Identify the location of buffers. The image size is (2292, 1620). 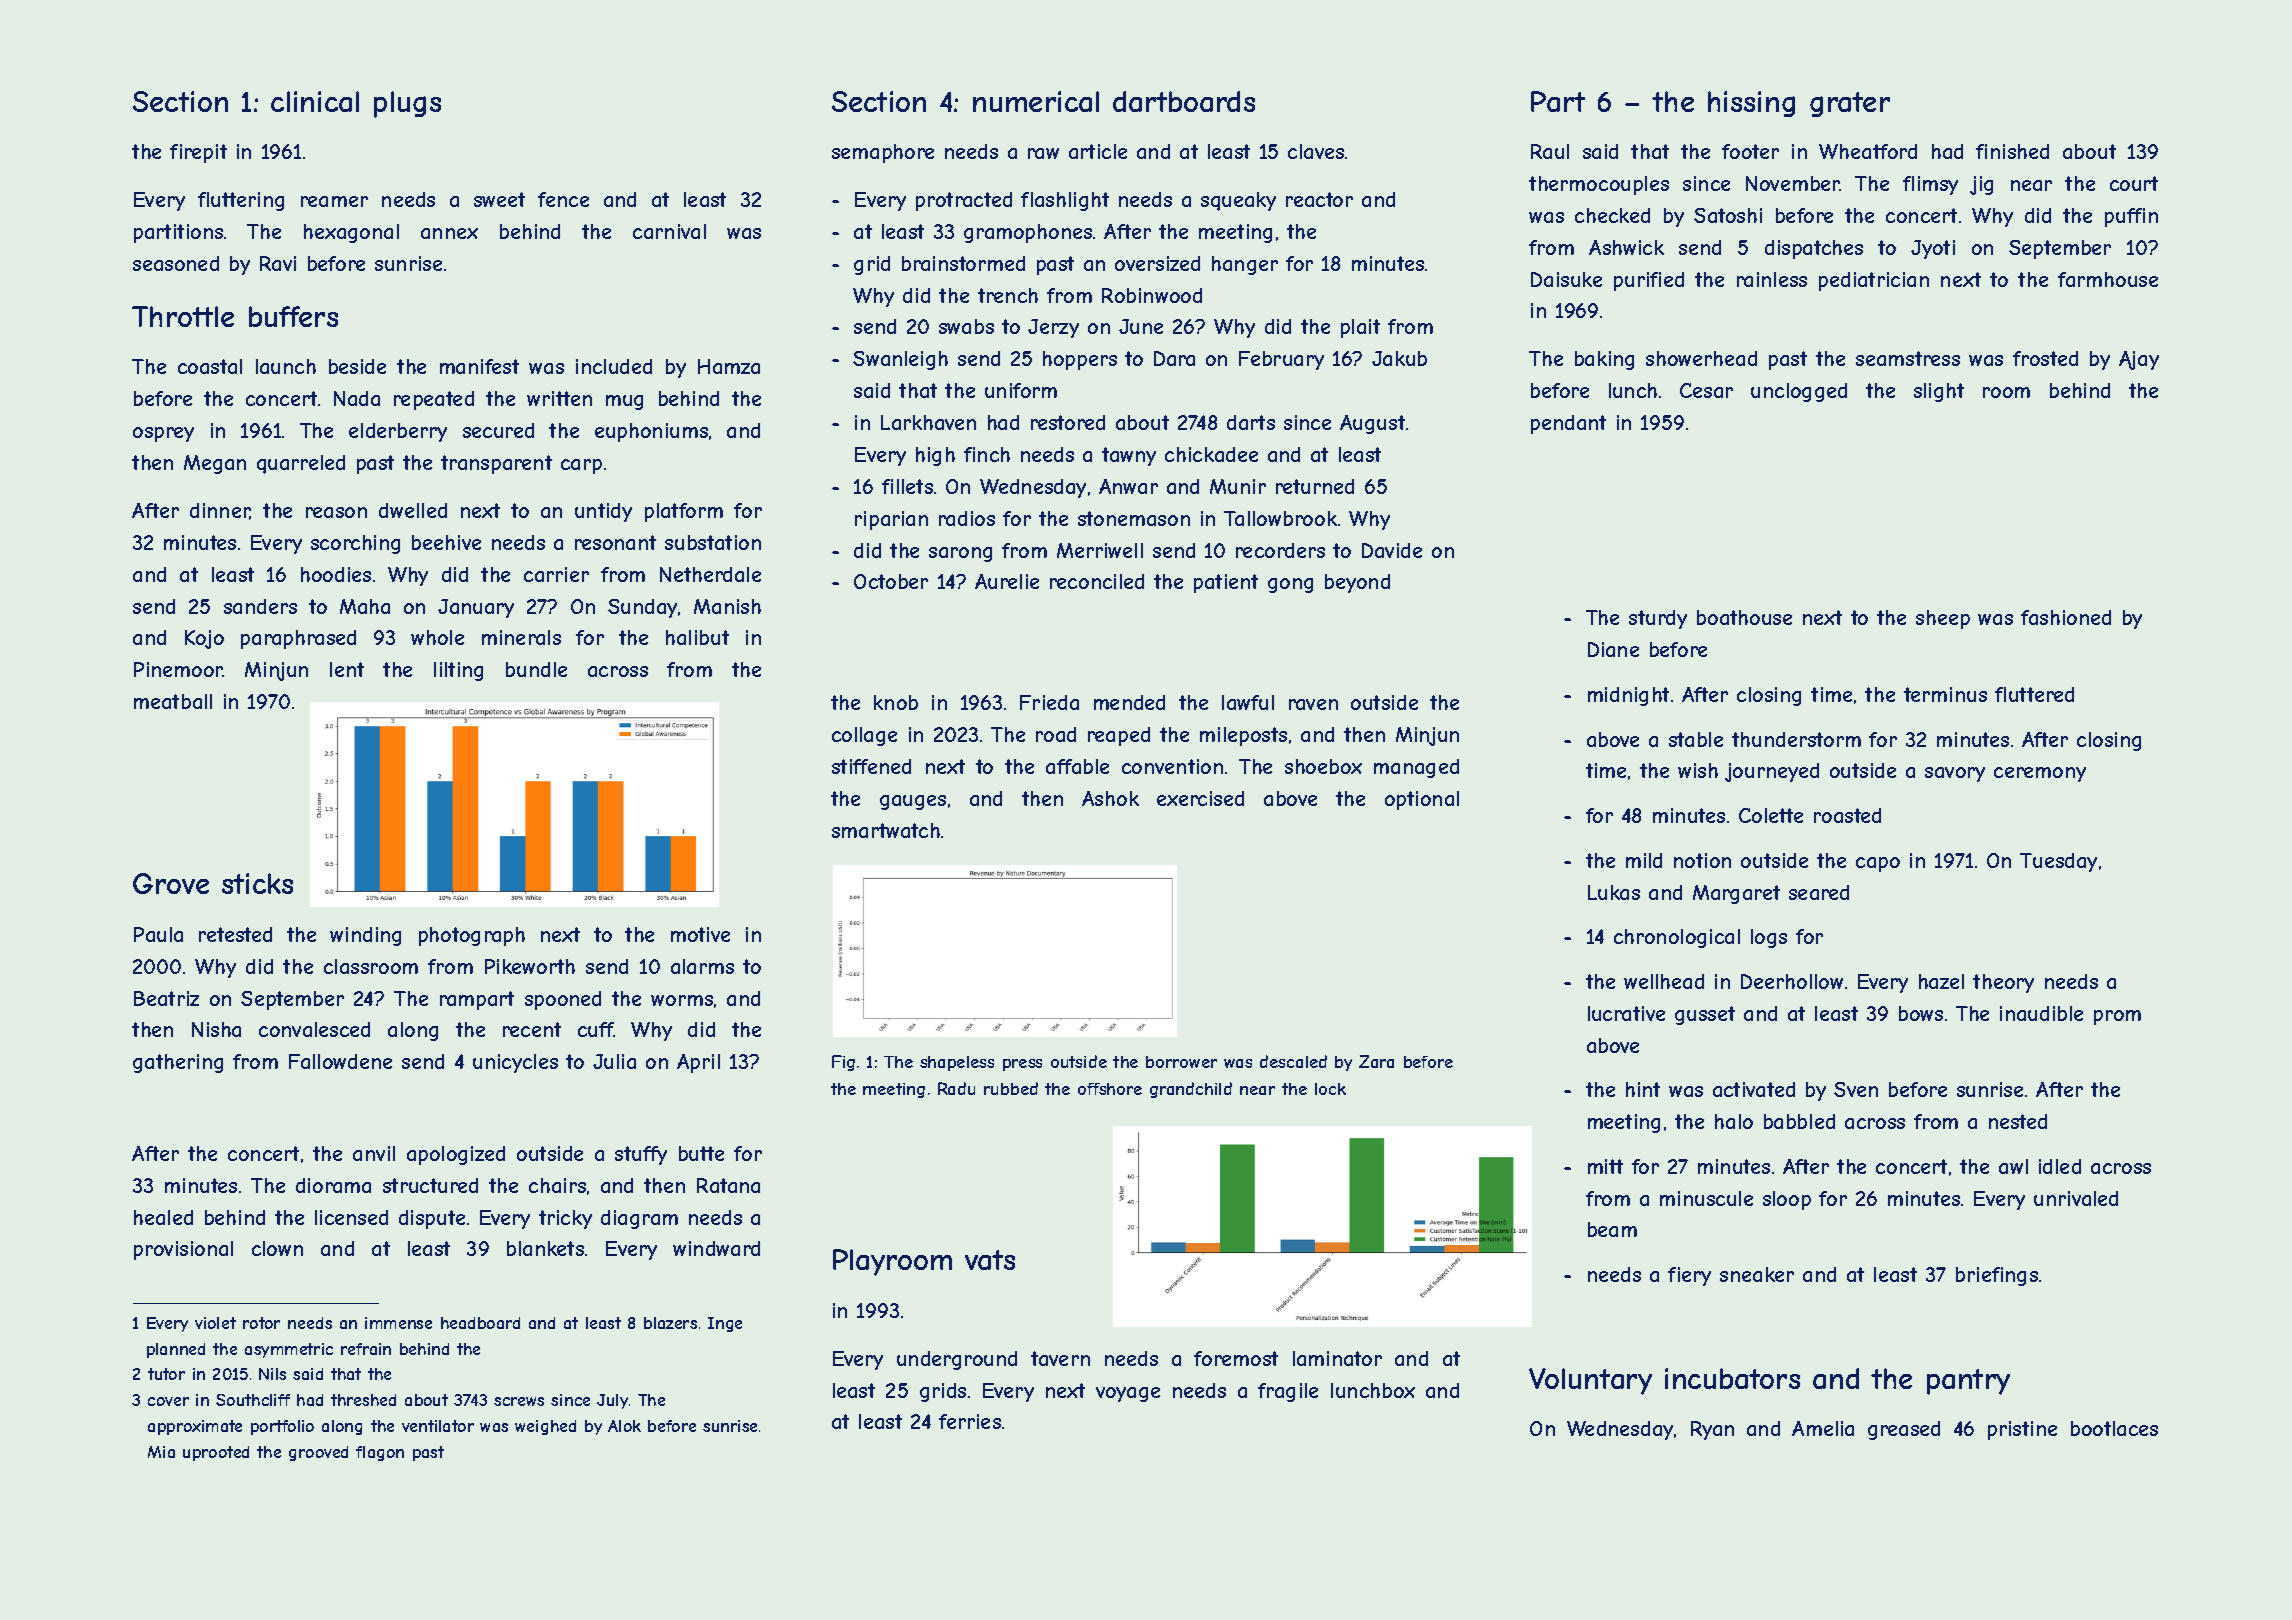
(293, 316).
